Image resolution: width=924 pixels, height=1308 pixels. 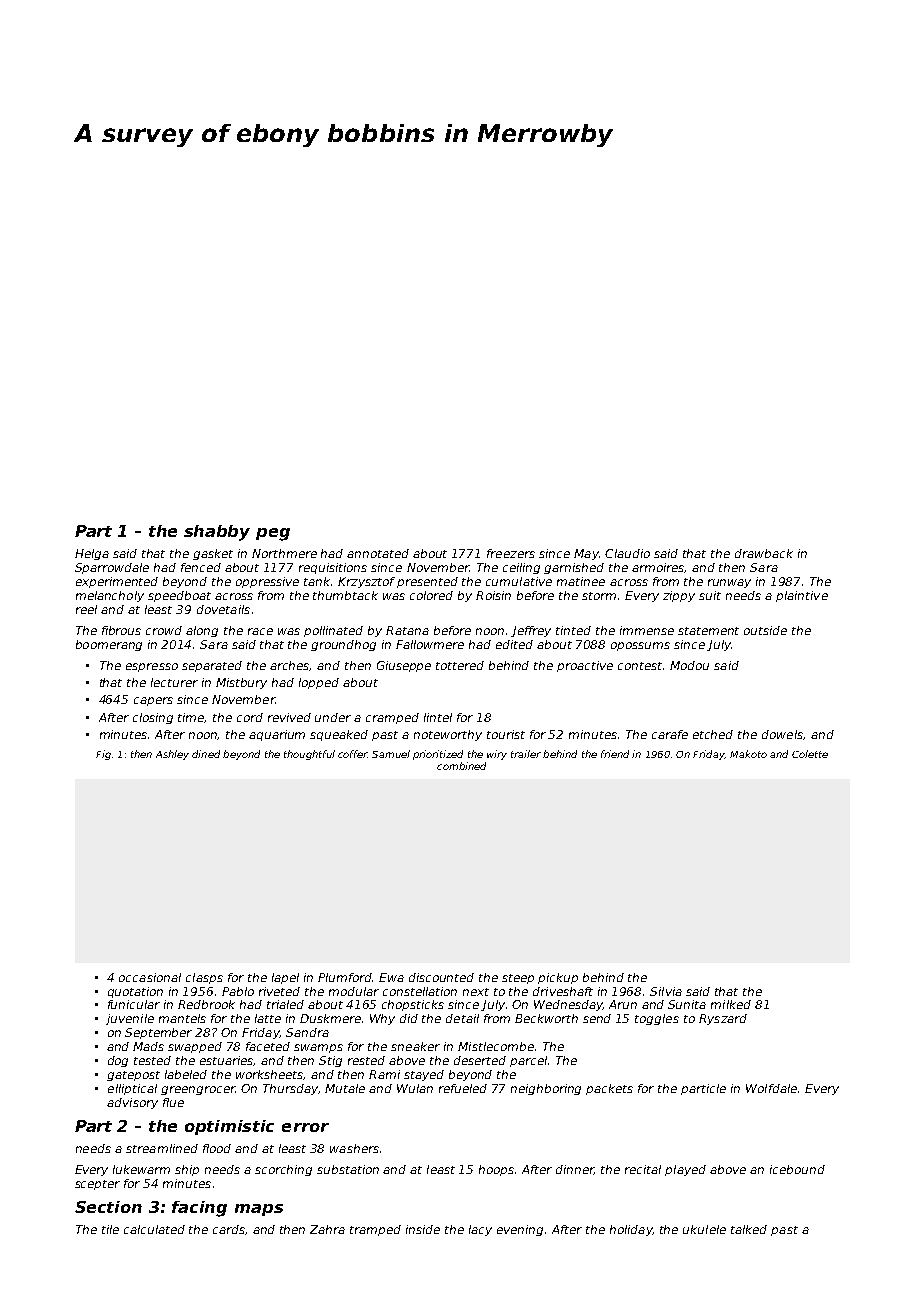 I want to click on Ratana, so click(x=407, y=630).
